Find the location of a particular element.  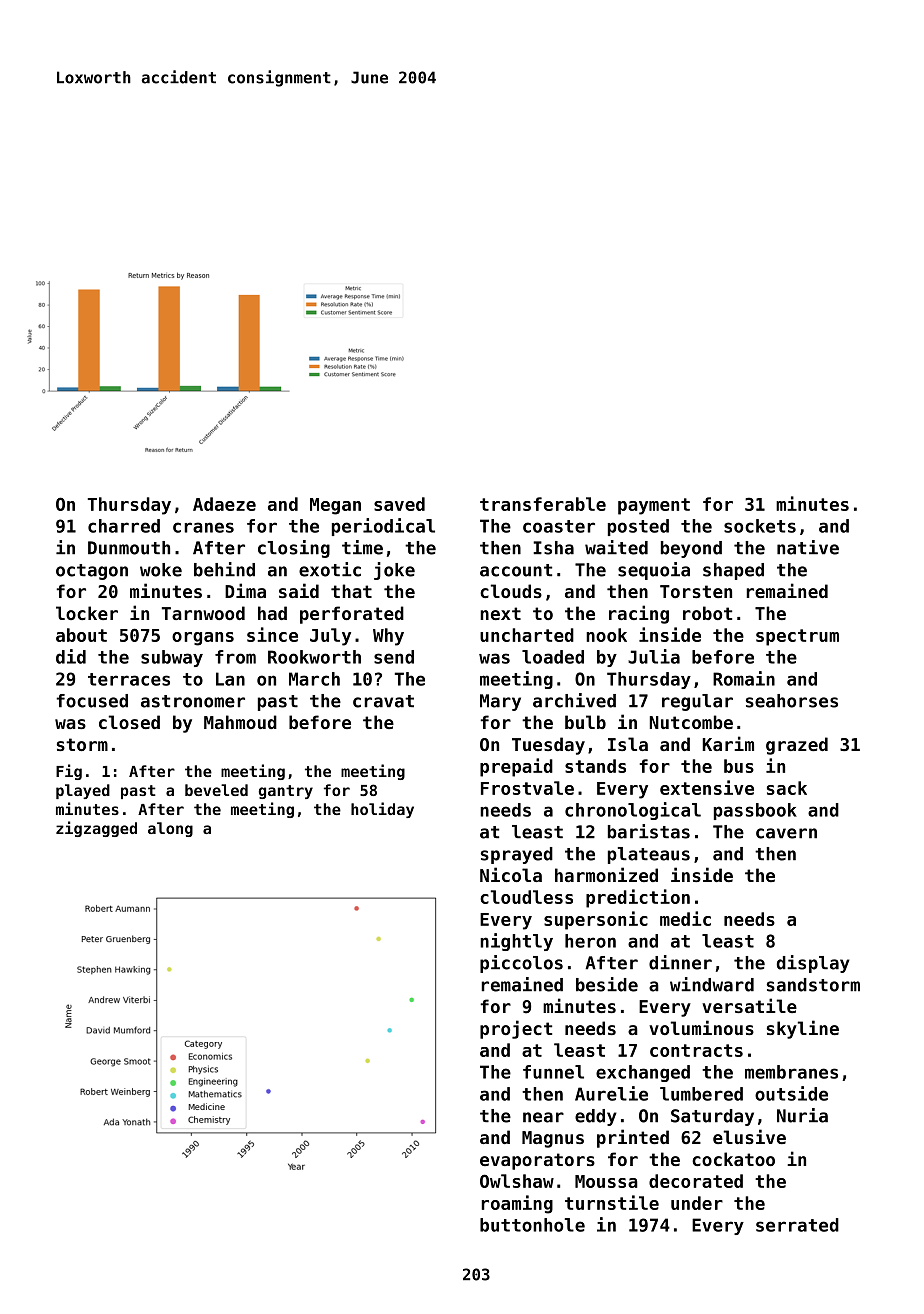

sequoia is located at coordinates (654, 571).
